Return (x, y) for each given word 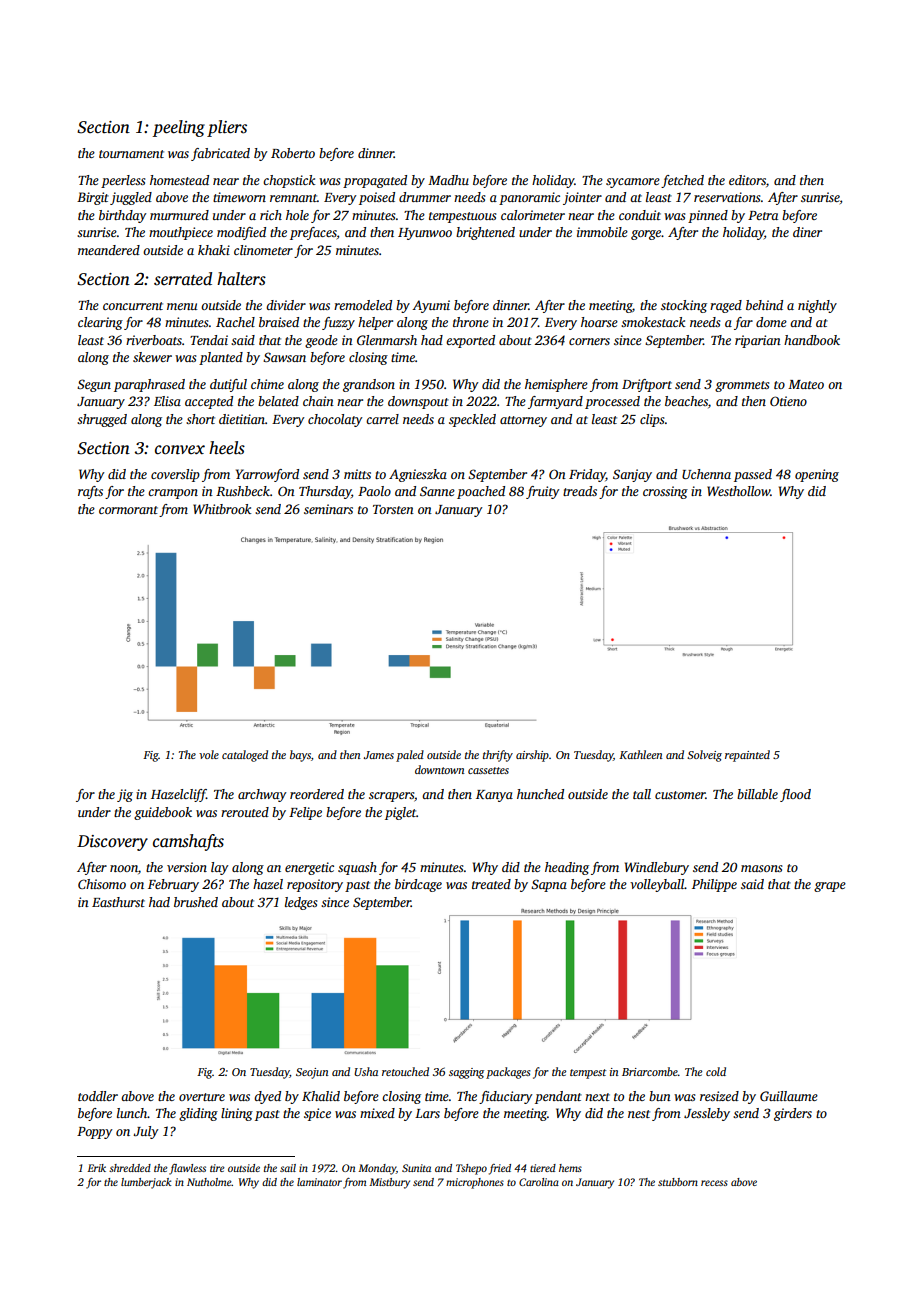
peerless (123, 181)
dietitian (242, 419)
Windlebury (657, 868)
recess (714, 1183)
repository (315, 885)
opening (817, 475)
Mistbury (389, 1183)
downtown (440, 769)
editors (747, 180)
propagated (375, 181)
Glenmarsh (387, 340)
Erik (96, 1168)
